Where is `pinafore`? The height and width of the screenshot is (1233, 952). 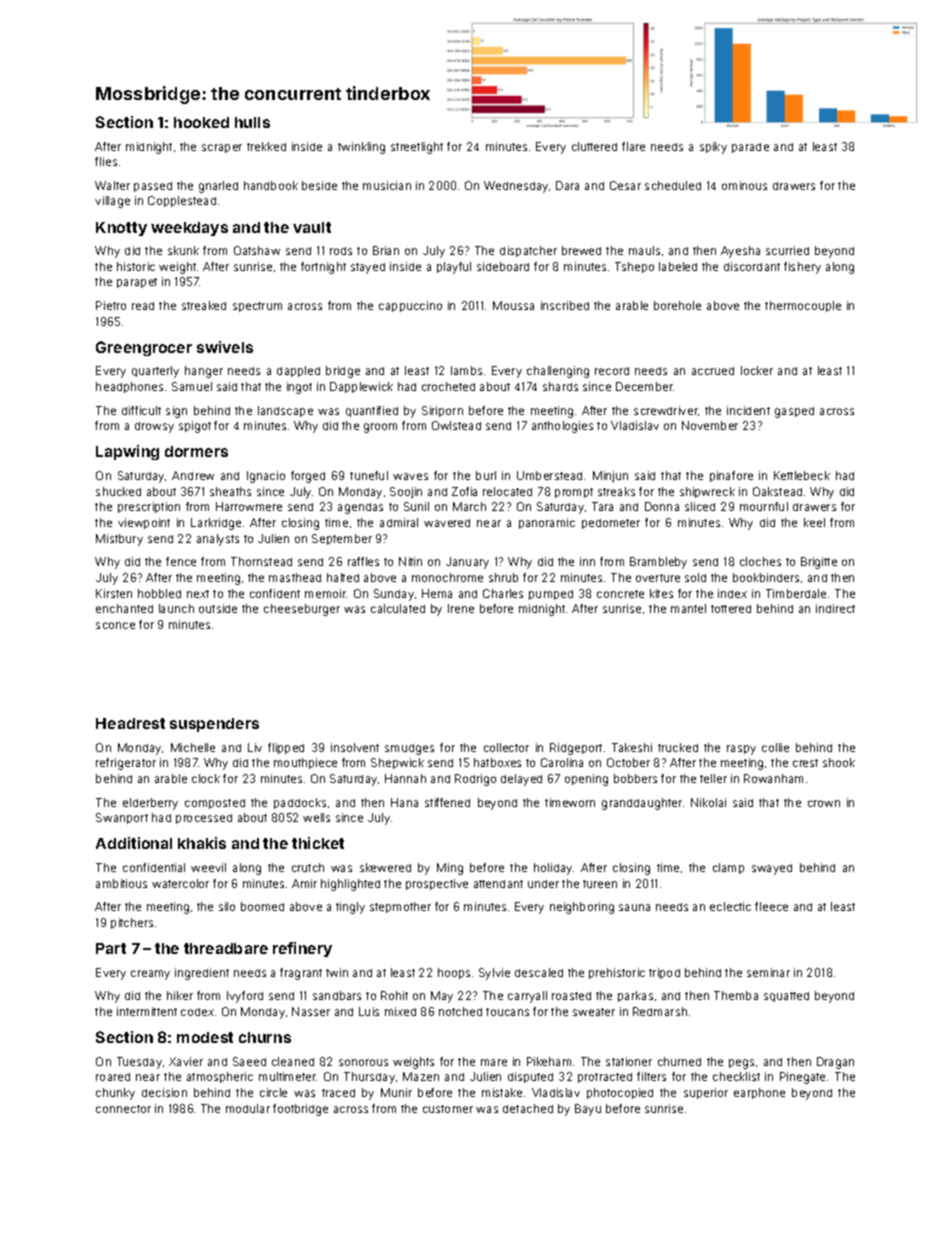
pinafore is located at coordinates (731, 476).
